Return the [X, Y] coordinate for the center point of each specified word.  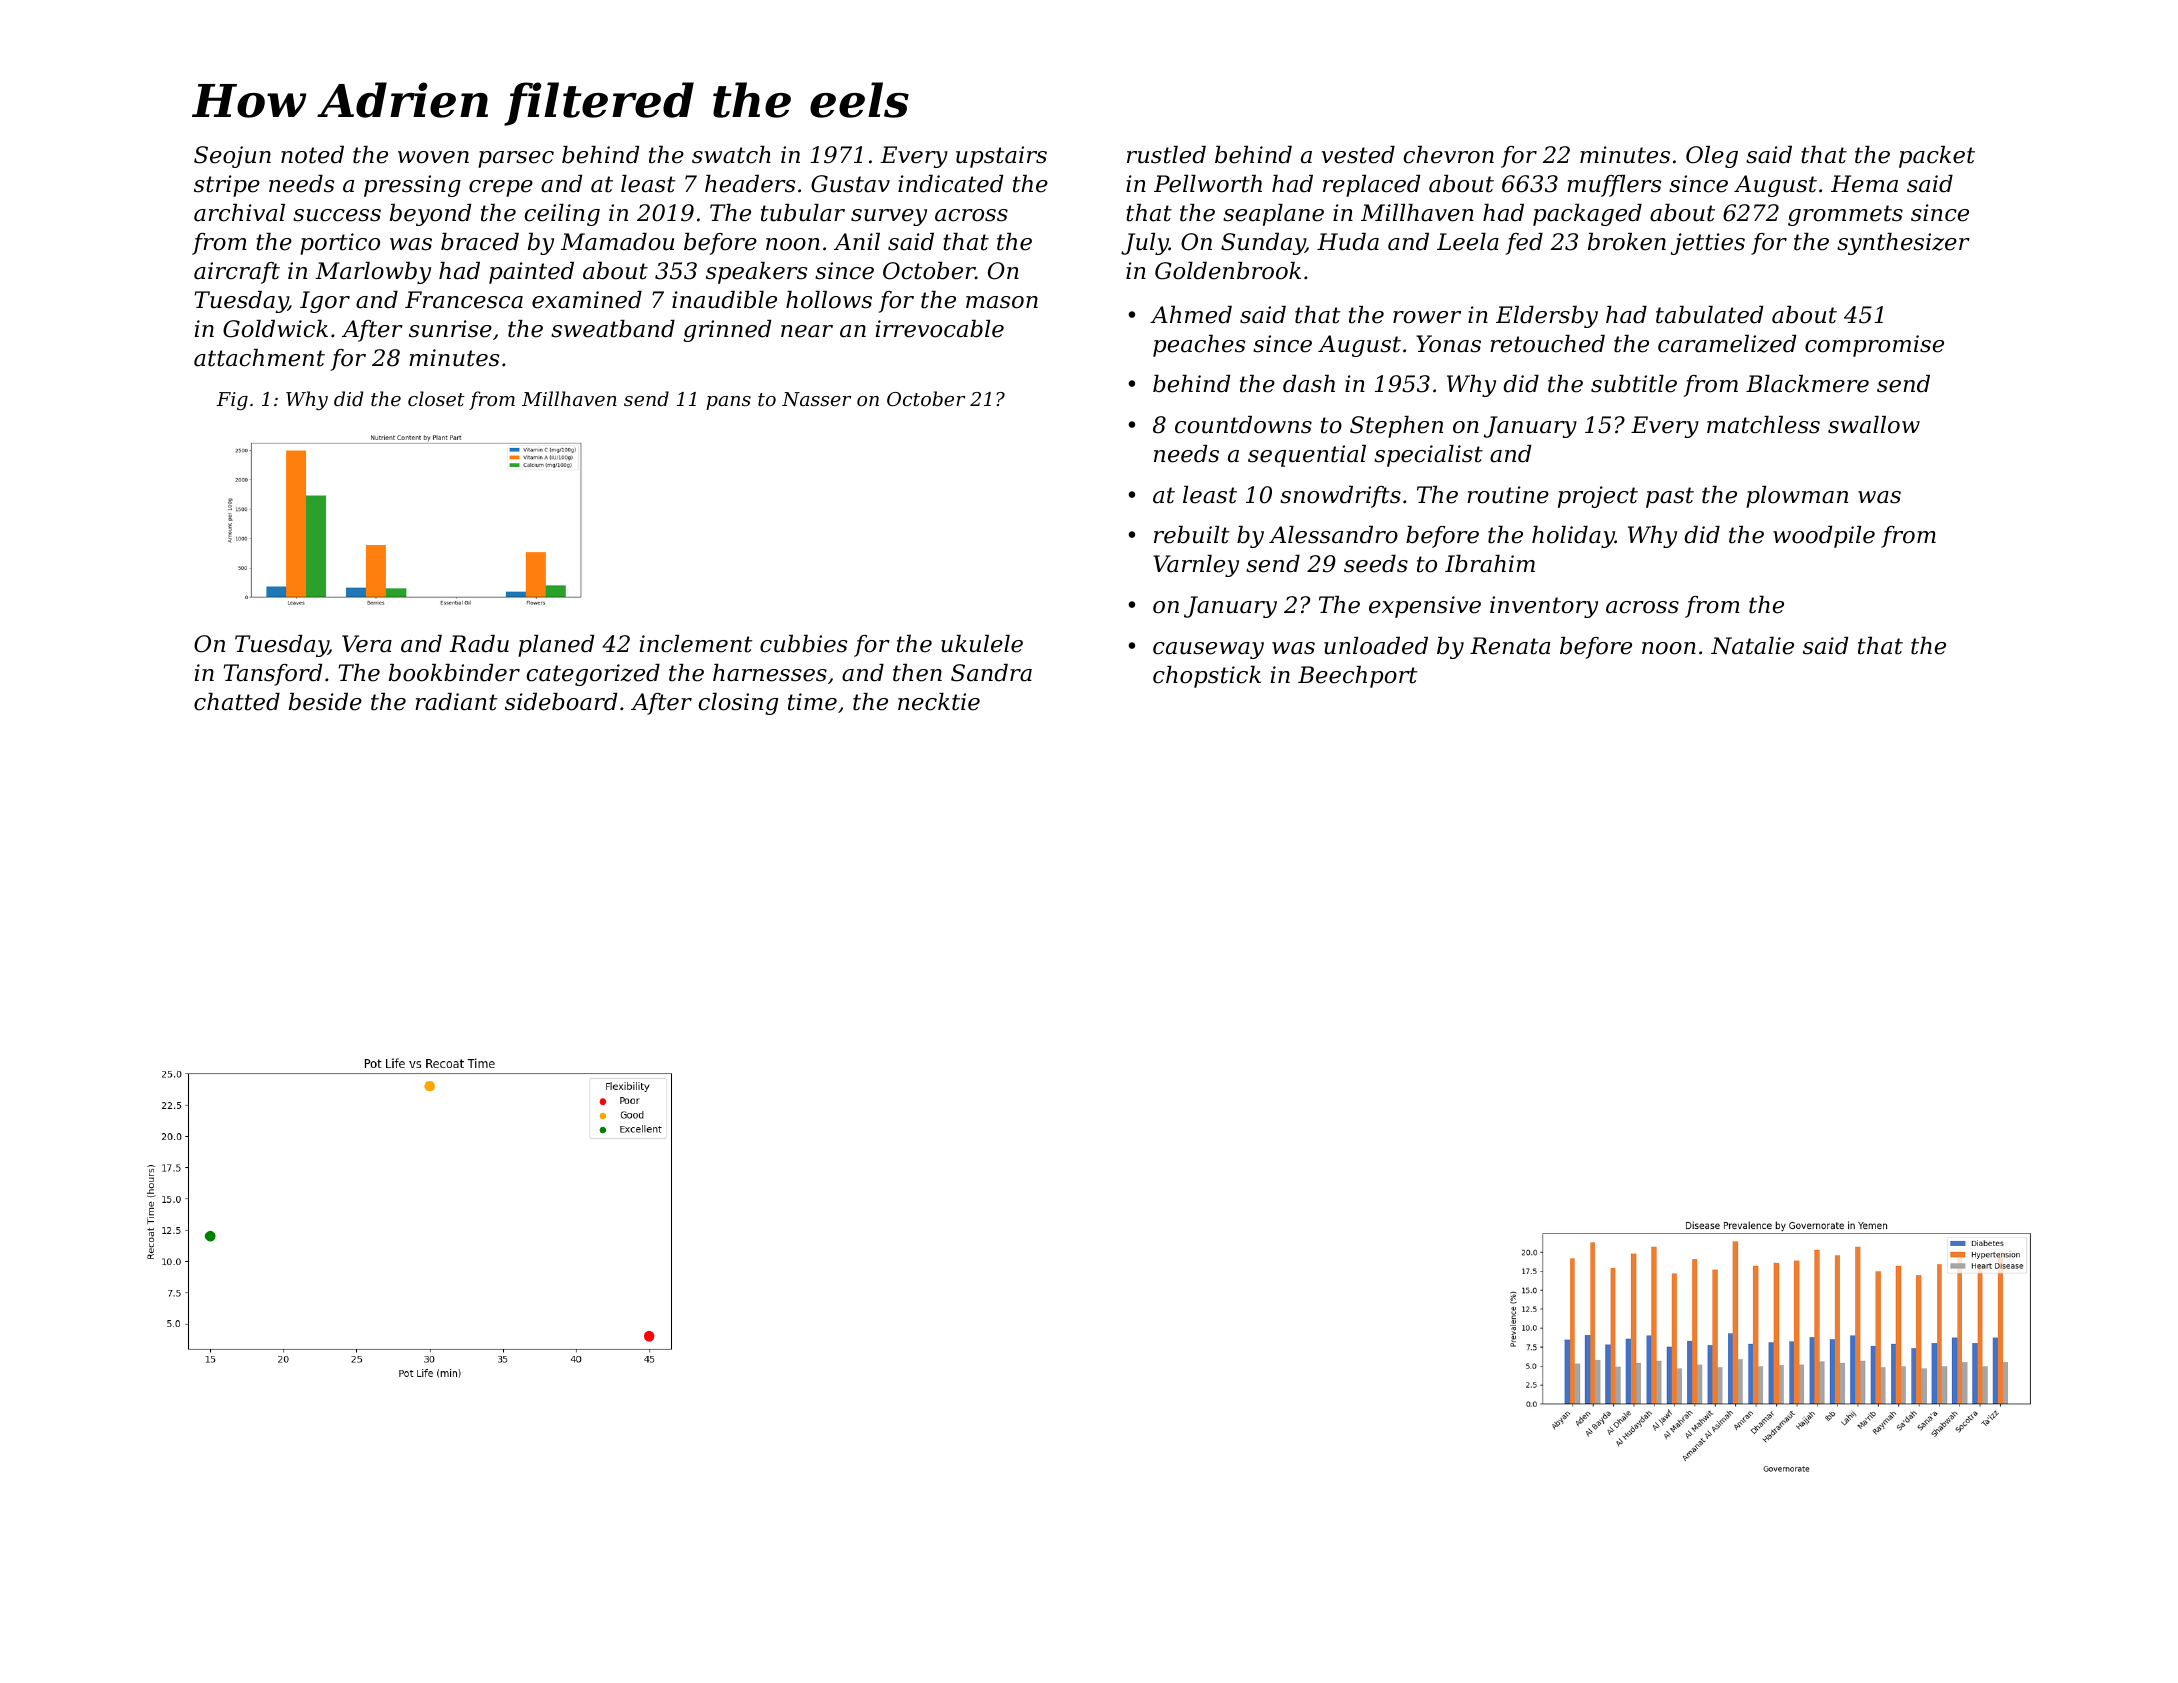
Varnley [1196, 566]
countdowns [1243, 425]
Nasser [816, 399]
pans [728, 403]
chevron [1448, 155]
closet [436, 398]
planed [556, 646]
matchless [1763, 425]
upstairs [1001, 157]
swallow [1874, 425]
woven [433, 157]
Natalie [1752, 646]
